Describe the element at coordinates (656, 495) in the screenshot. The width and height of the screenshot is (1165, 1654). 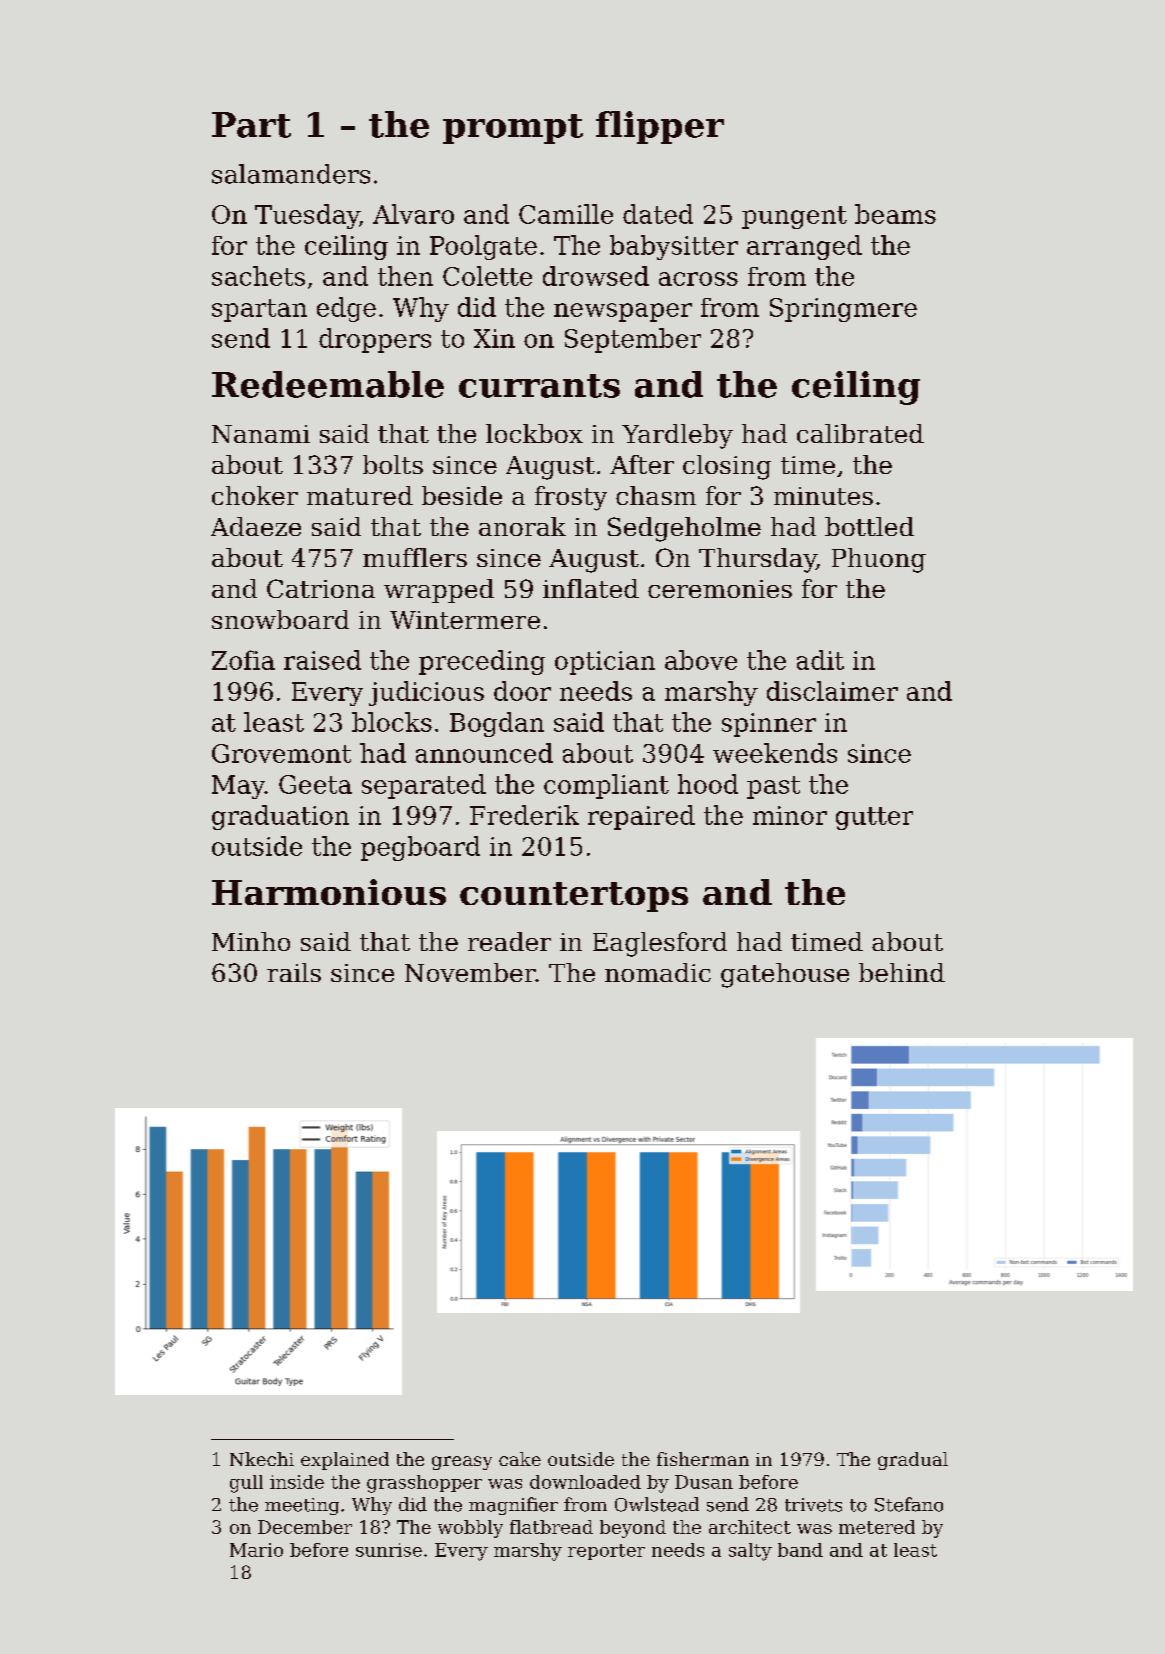
I see `chasm` at that location.
